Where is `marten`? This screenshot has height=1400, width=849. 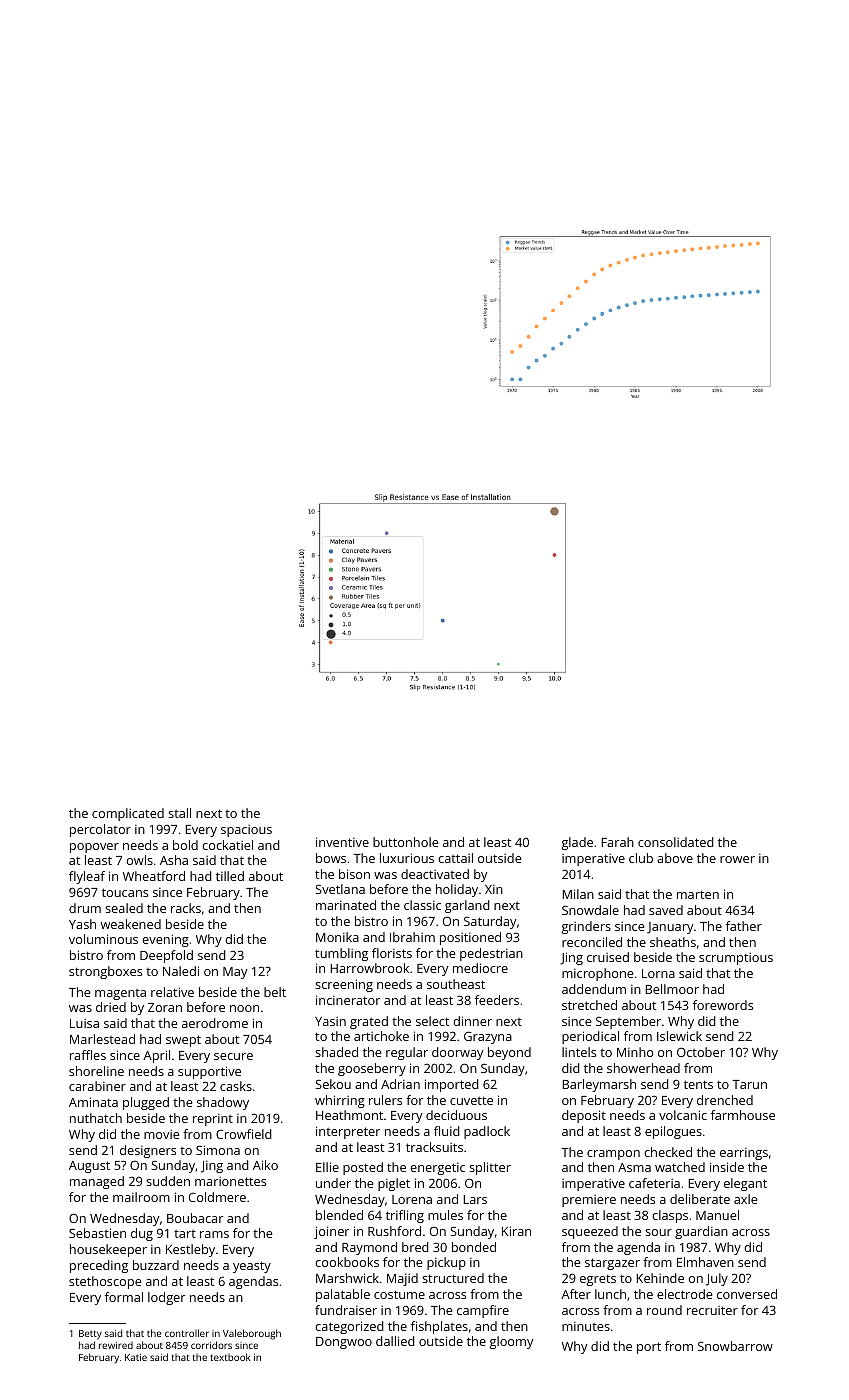 marten is located at coordinates (698, 895).
